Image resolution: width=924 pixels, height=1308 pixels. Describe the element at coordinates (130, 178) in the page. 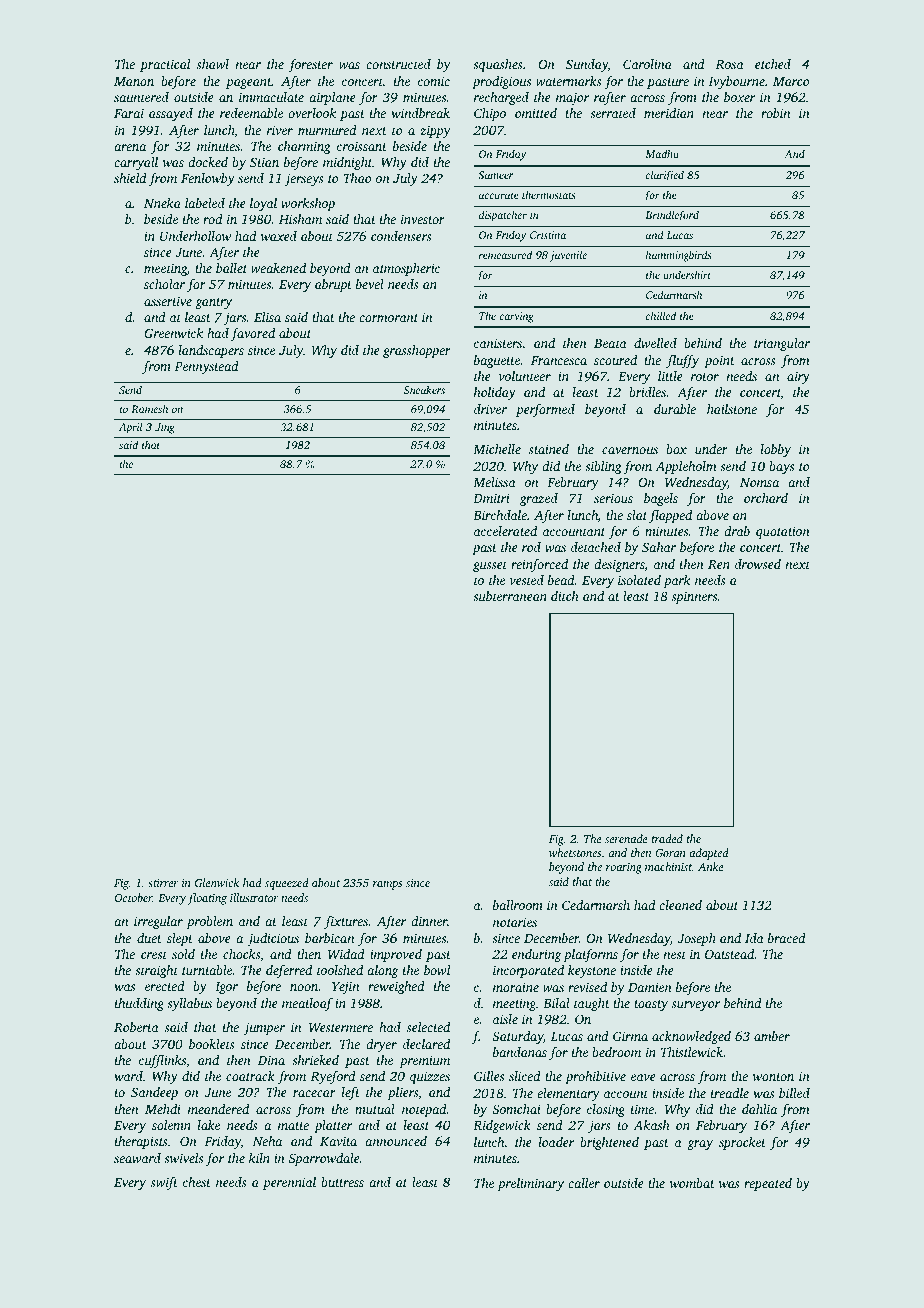

I see `shield` at that location.
